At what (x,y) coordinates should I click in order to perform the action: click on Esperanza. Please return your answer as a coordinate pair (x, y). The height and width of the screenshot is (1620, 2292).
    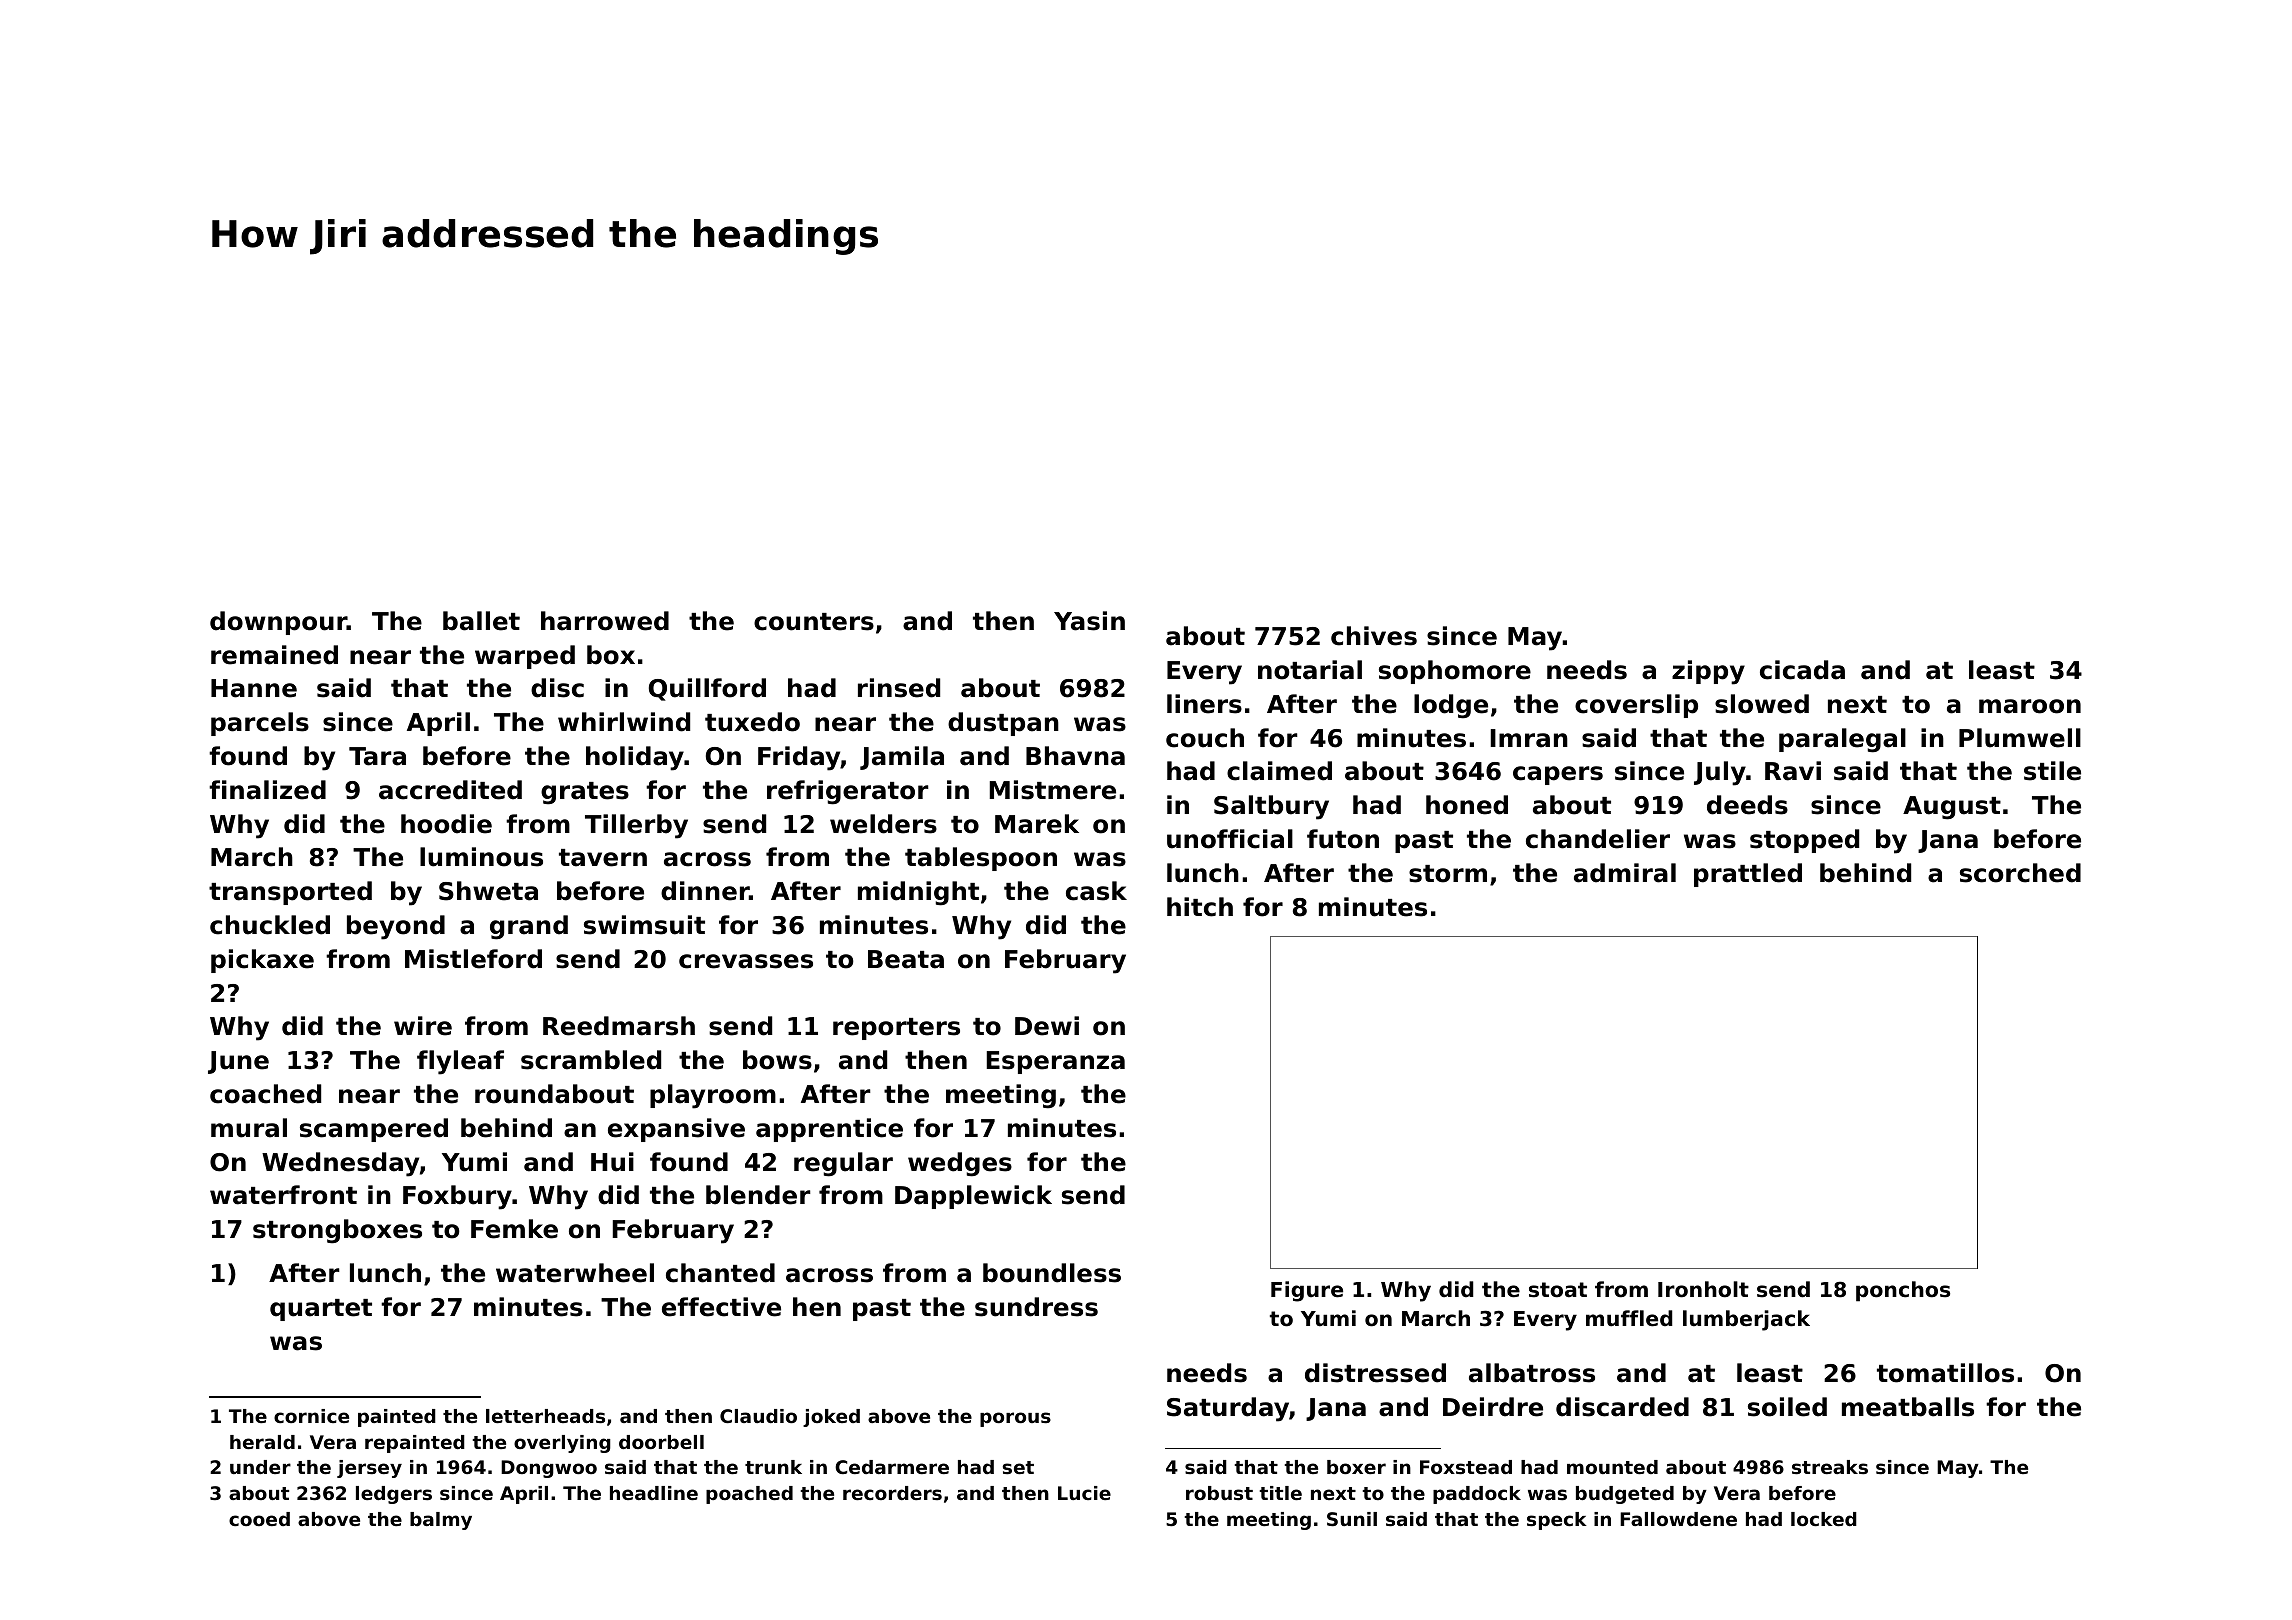
    Looking at the image, I should click on (1055, 1062).
